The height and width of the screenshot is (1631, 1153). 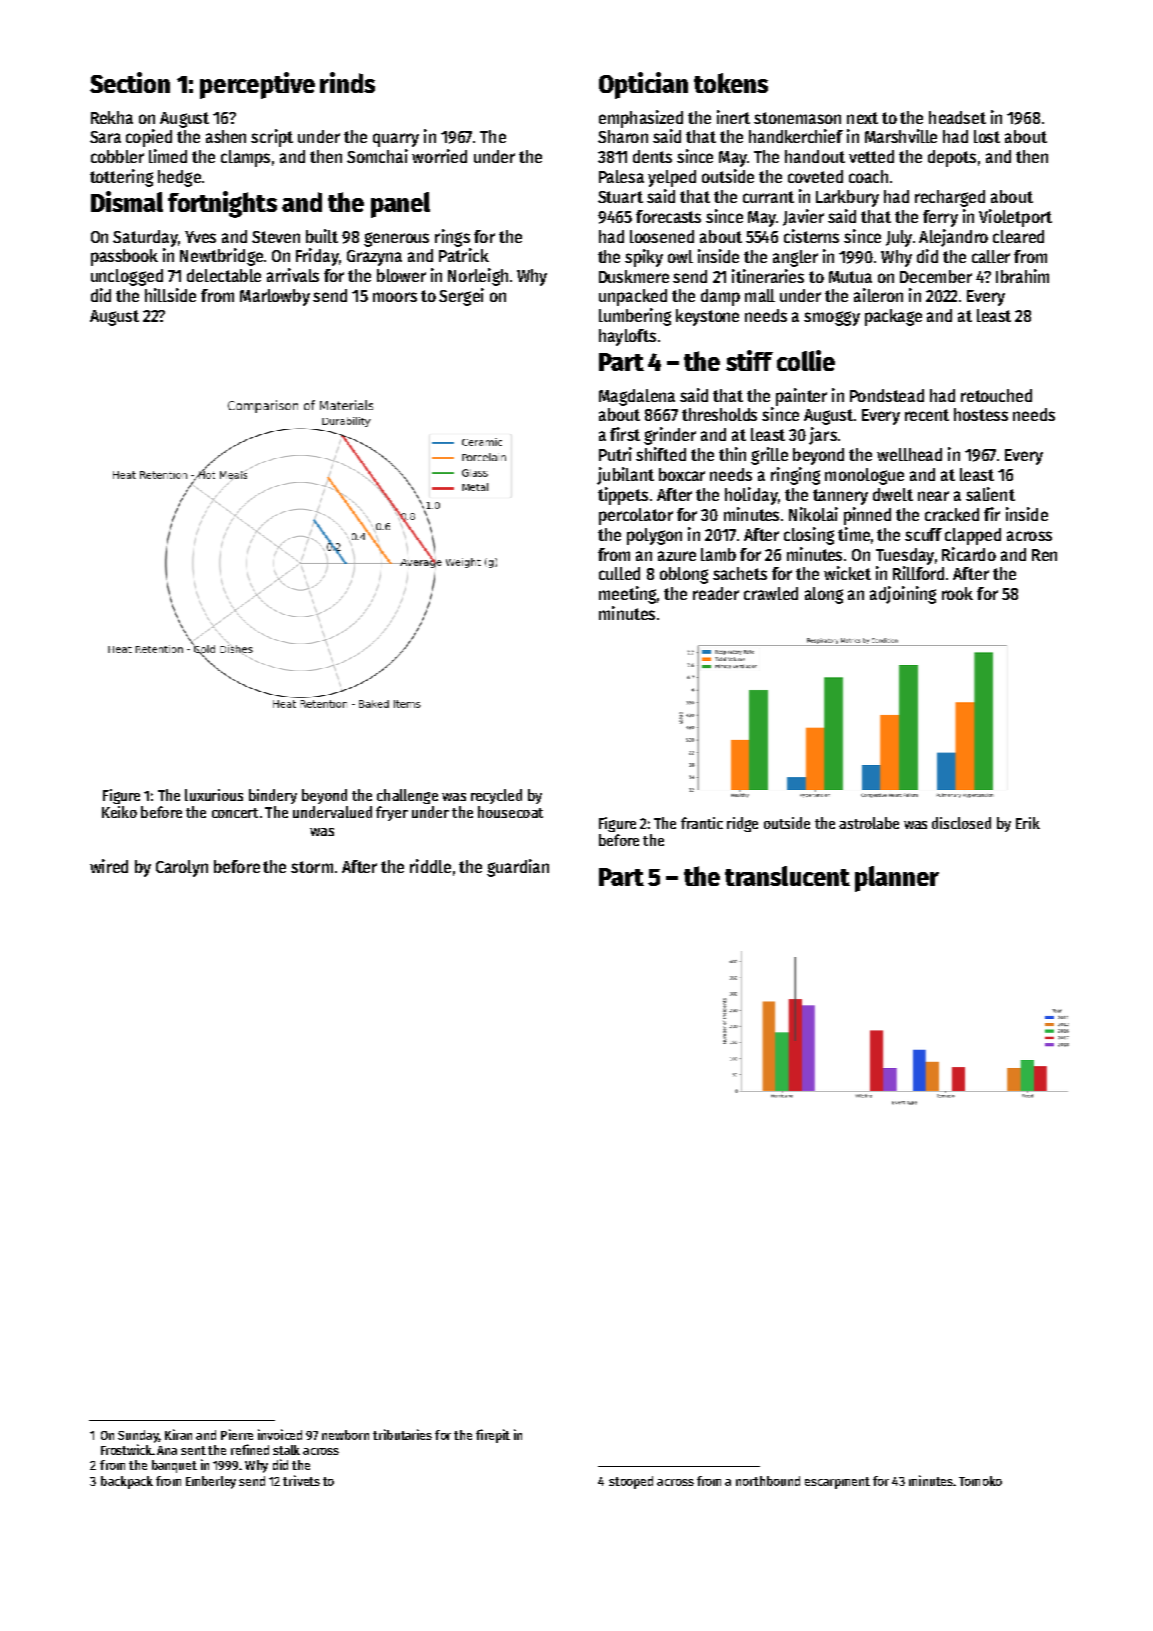 I want to click on storm, so click(x=312, y=867).
